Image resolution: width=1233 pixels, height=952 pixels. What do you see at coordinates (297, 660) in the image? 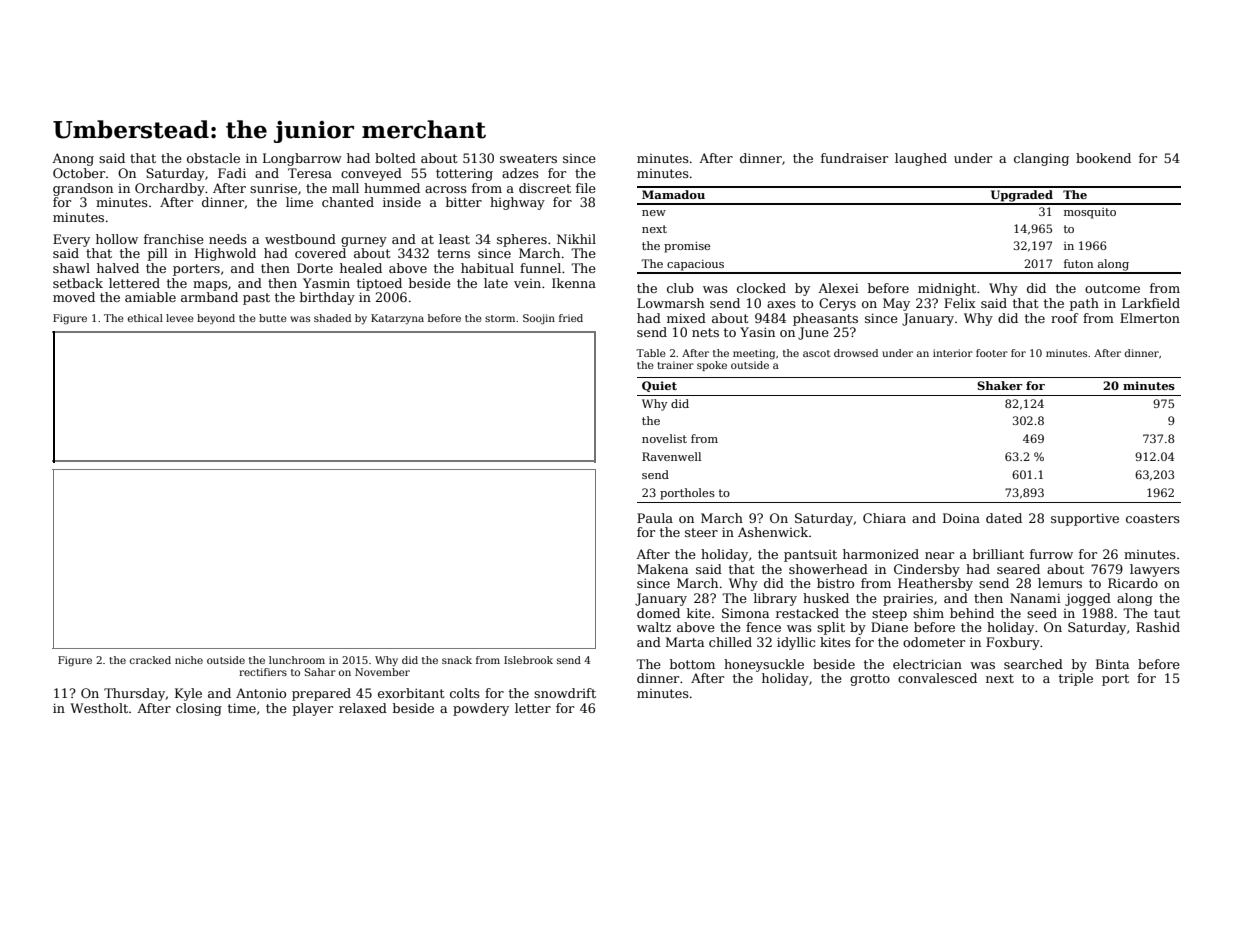
I see `lunchroom` at bounding box center [297, 660].
